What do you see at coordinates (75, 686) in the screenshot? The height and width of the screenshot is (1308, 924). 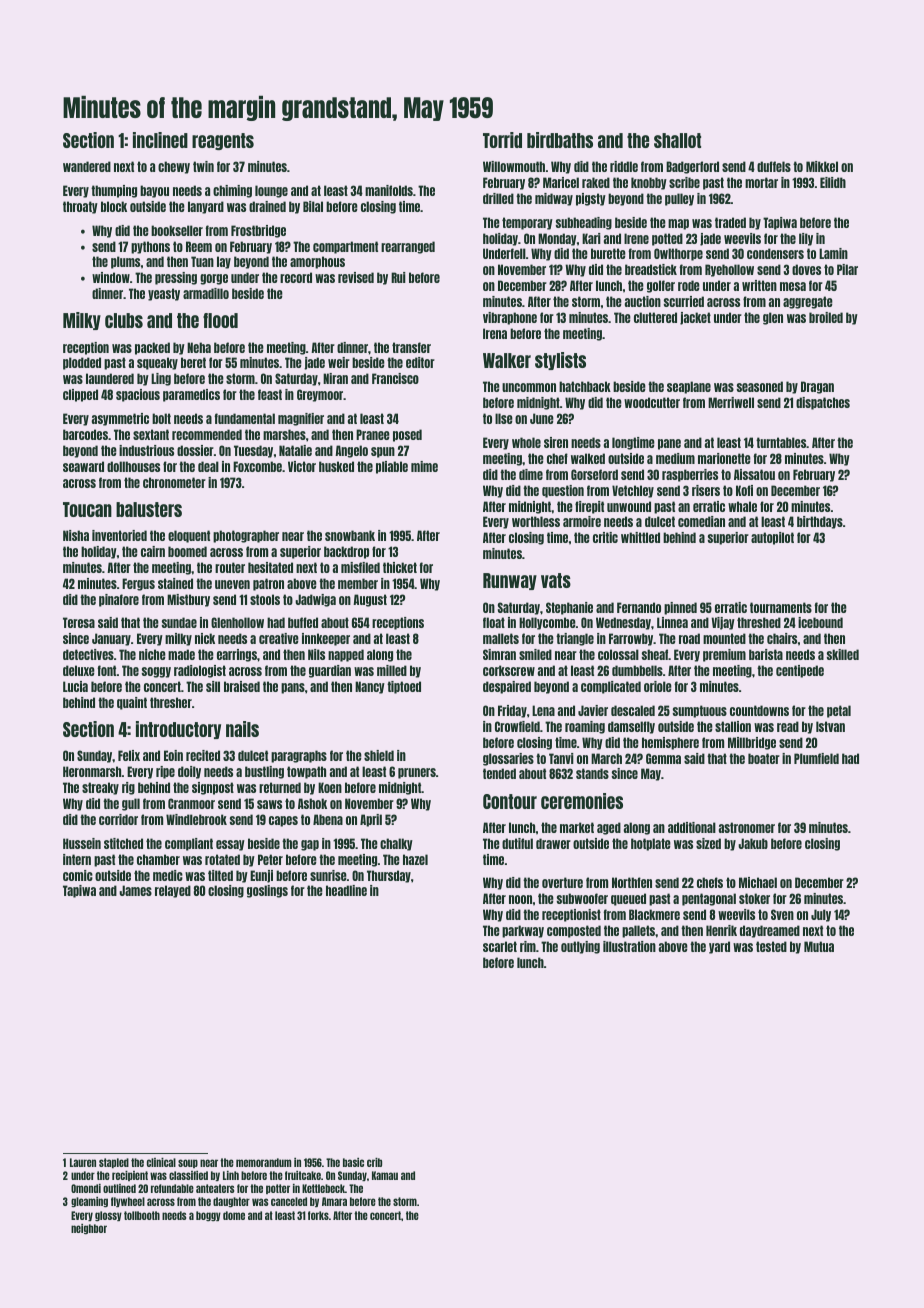 I see `Lucia` at bounding box center [75, 686].
